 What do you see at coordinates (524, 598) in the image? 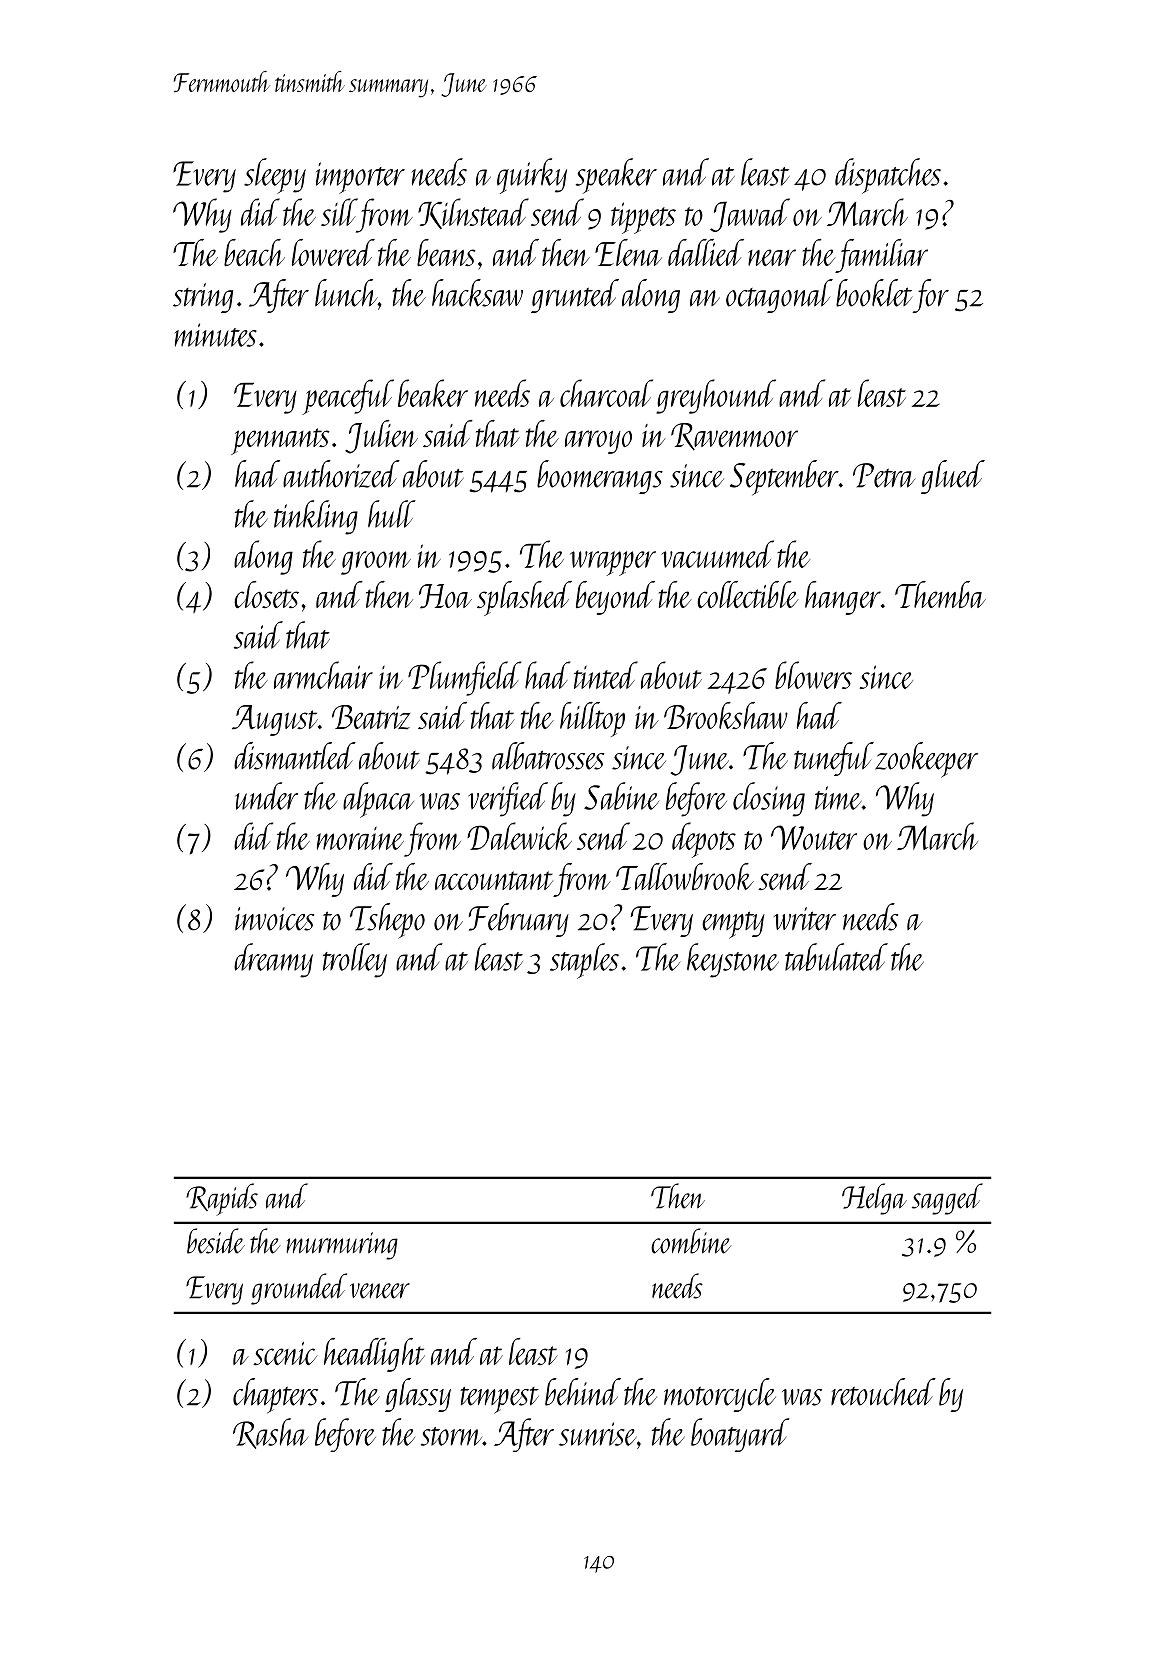
I see `splashed` at bounding box center [524, 598].
